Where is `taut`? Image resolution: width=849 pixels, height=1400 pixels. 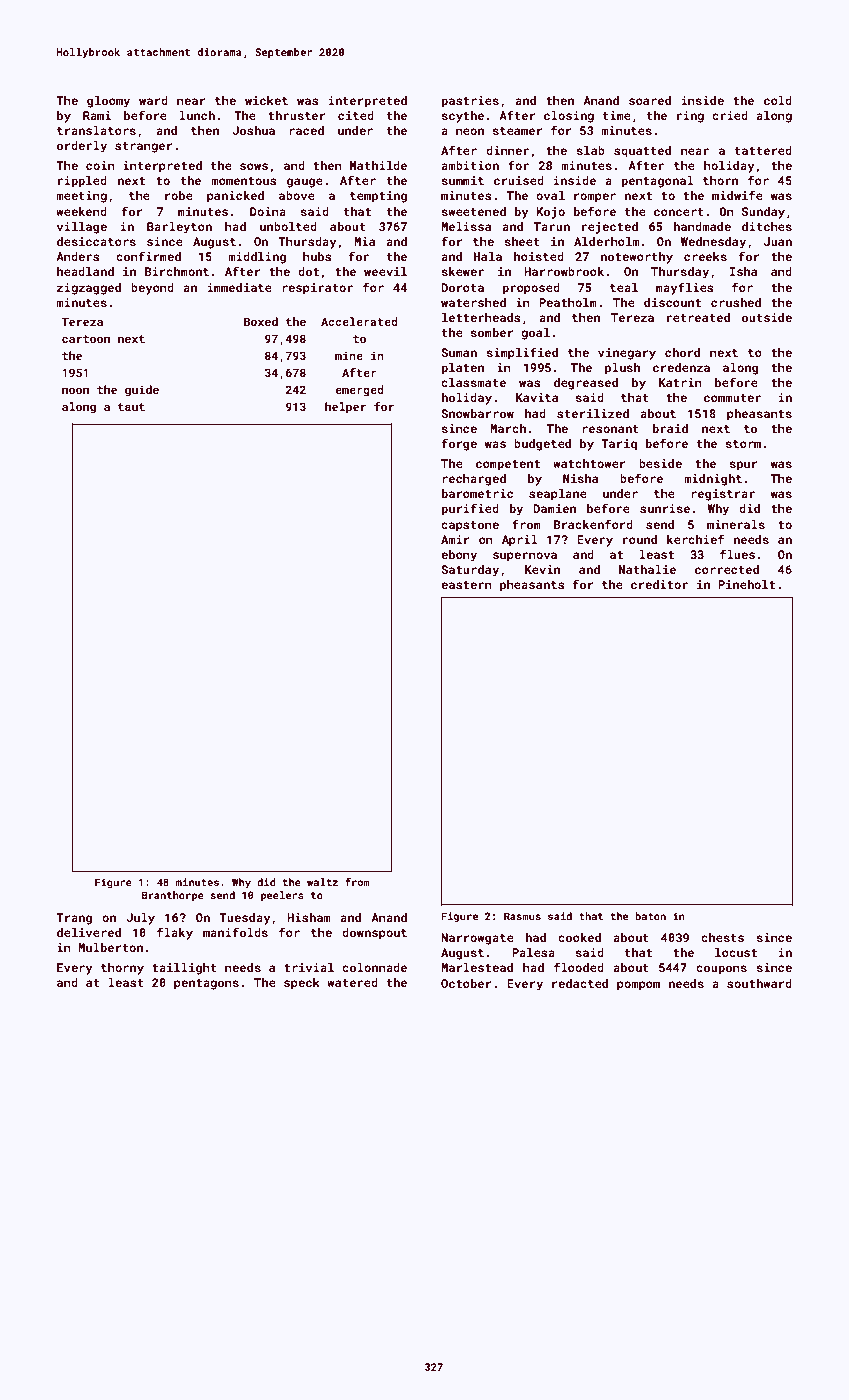
taut is located at coordinates (131, 407).
